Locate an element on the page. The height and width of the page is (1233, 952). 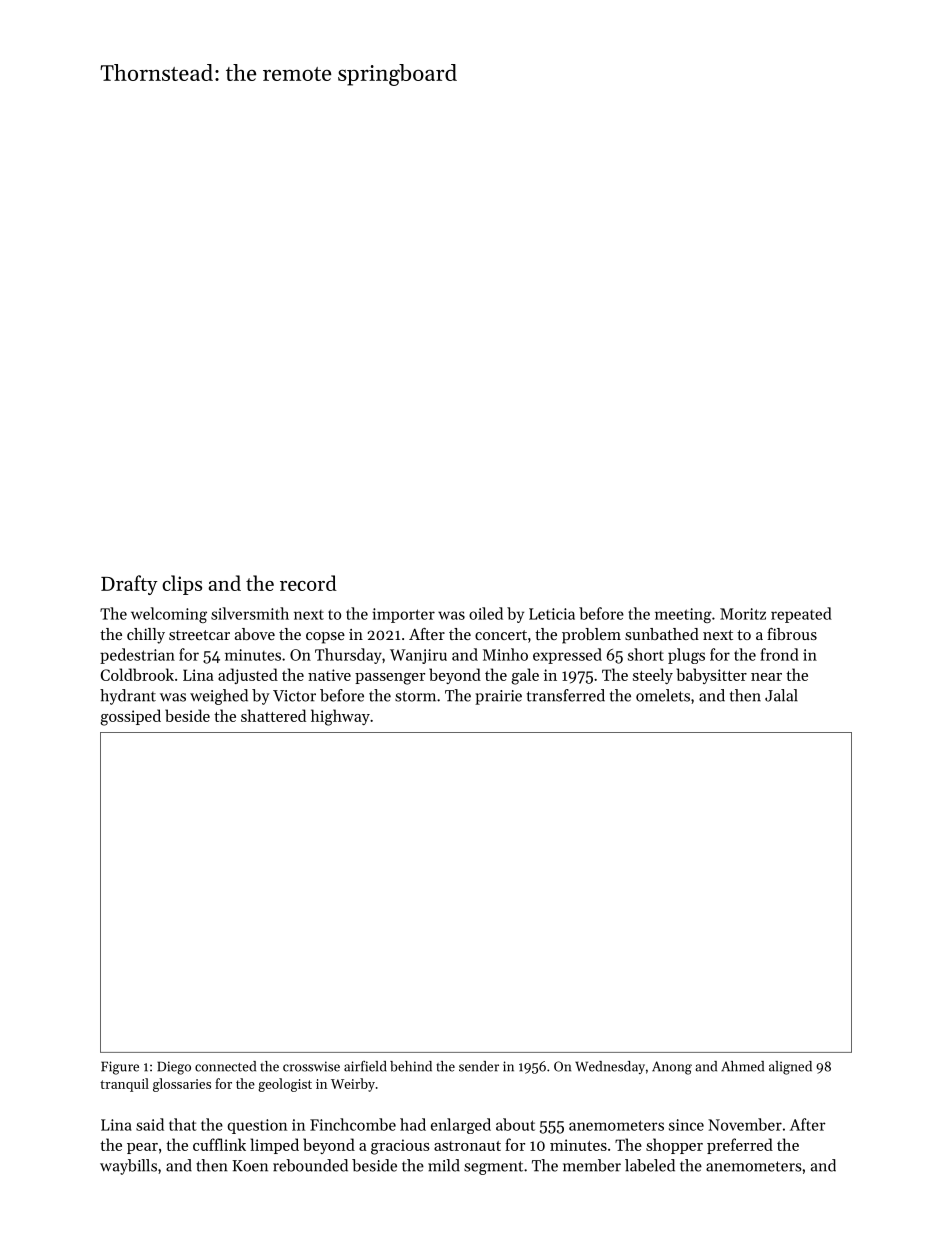
Ahmed is located at coordinates (742, 1066).
